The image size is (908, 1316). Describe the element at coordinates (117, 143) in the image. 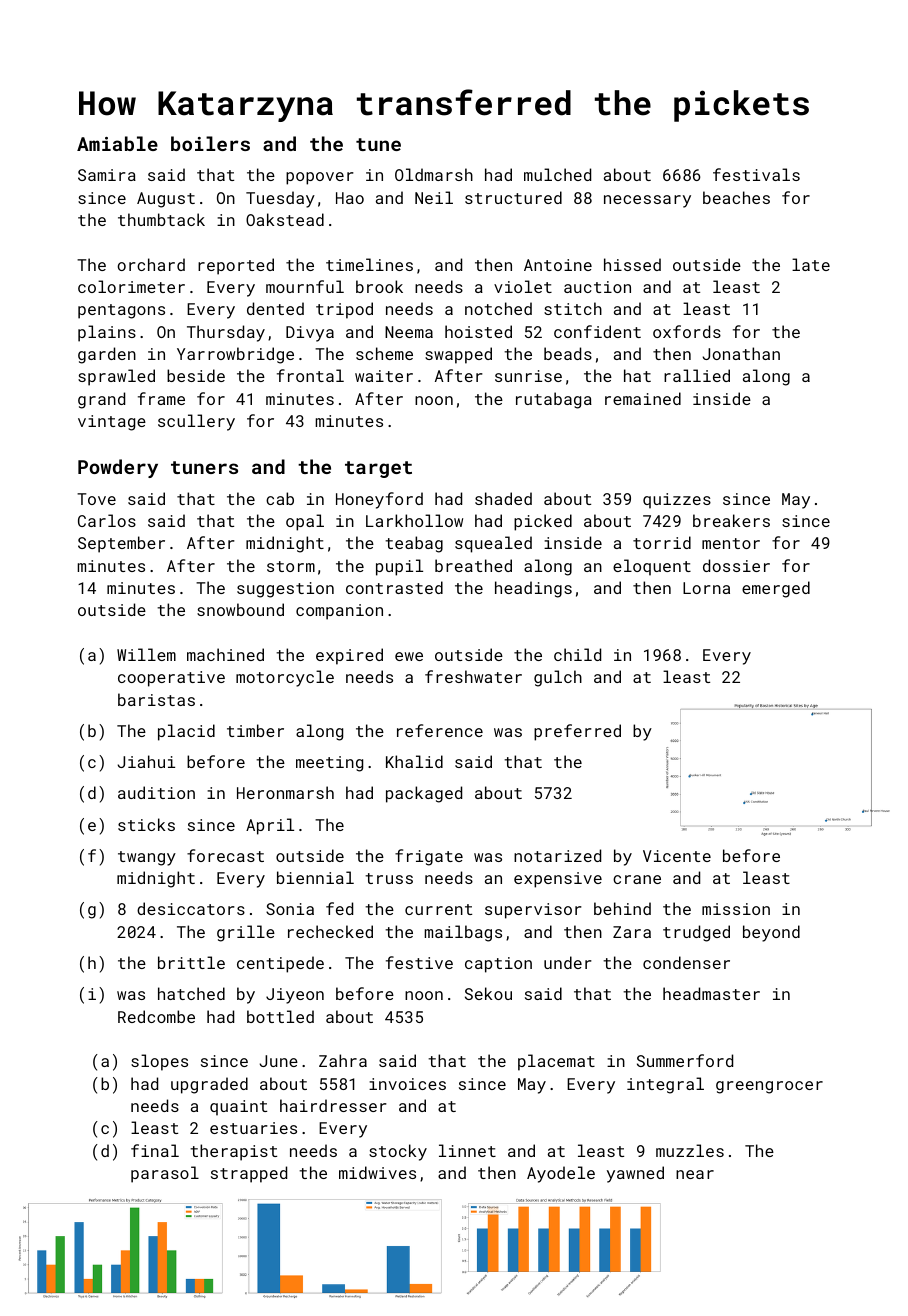

I see `Amiable` at that location.
